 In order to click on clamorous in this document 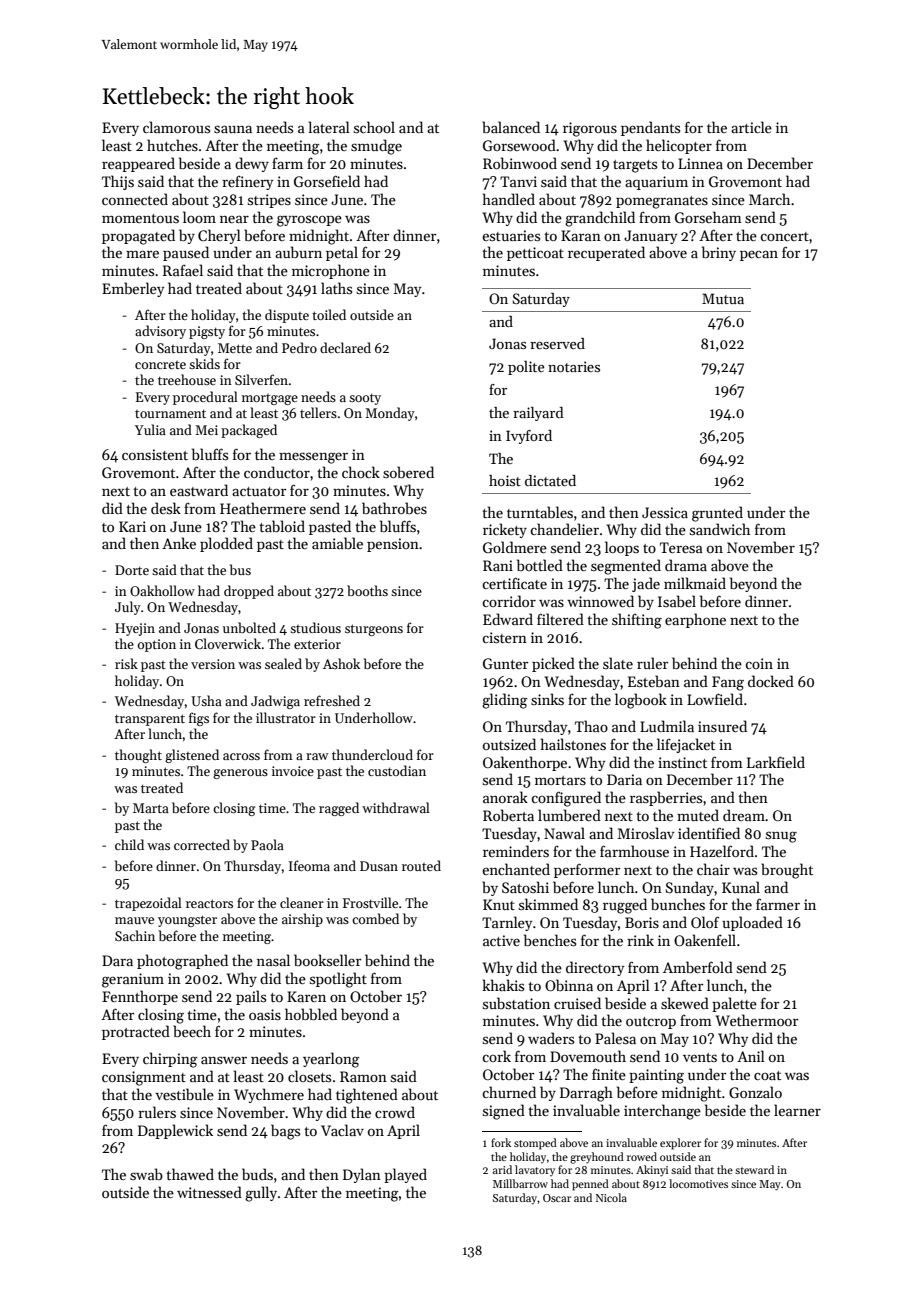, I will do `click(176, 127)`.
